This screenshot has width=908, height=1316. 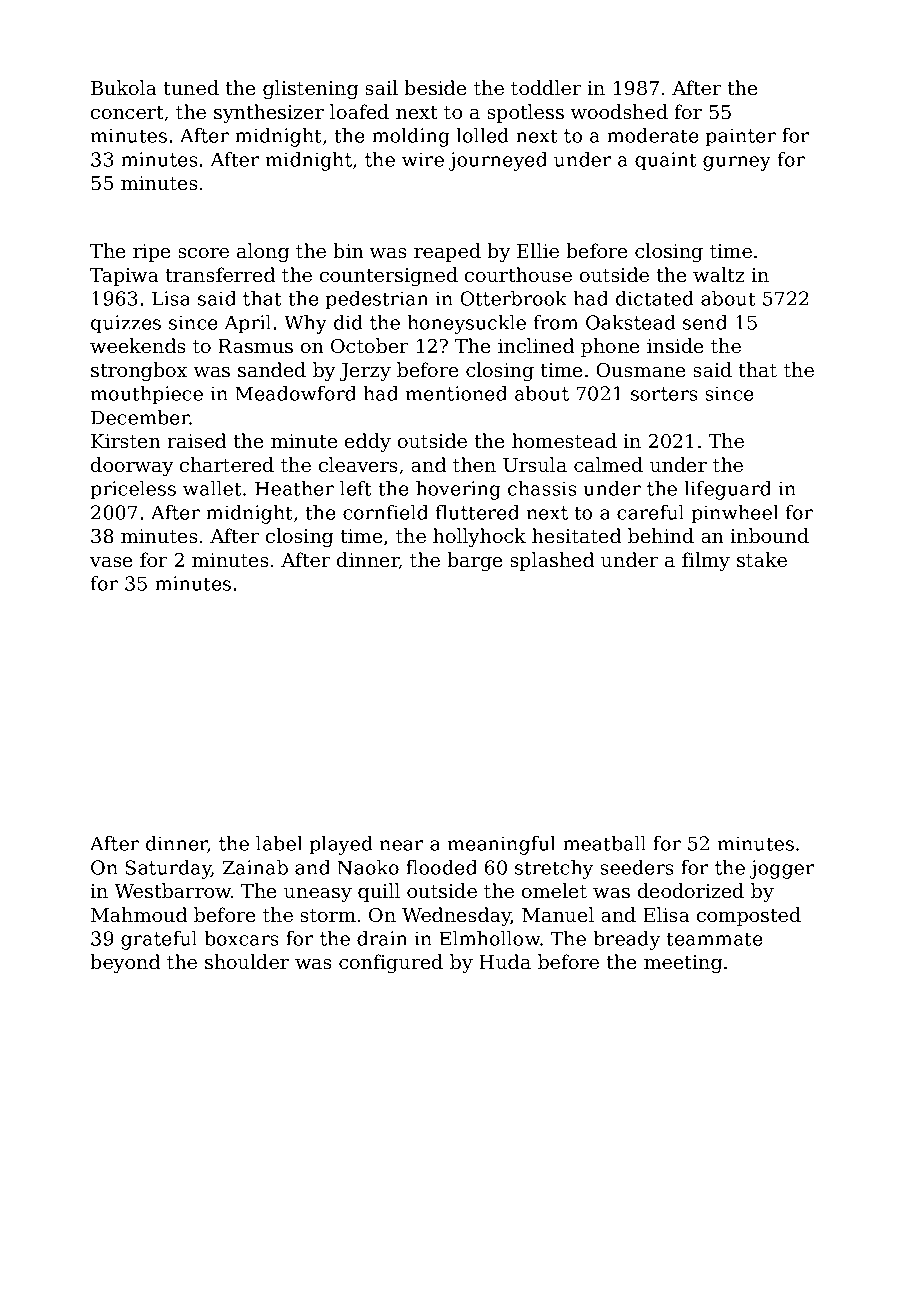 I want to click on Ellie, so click(x=538, y=250).
